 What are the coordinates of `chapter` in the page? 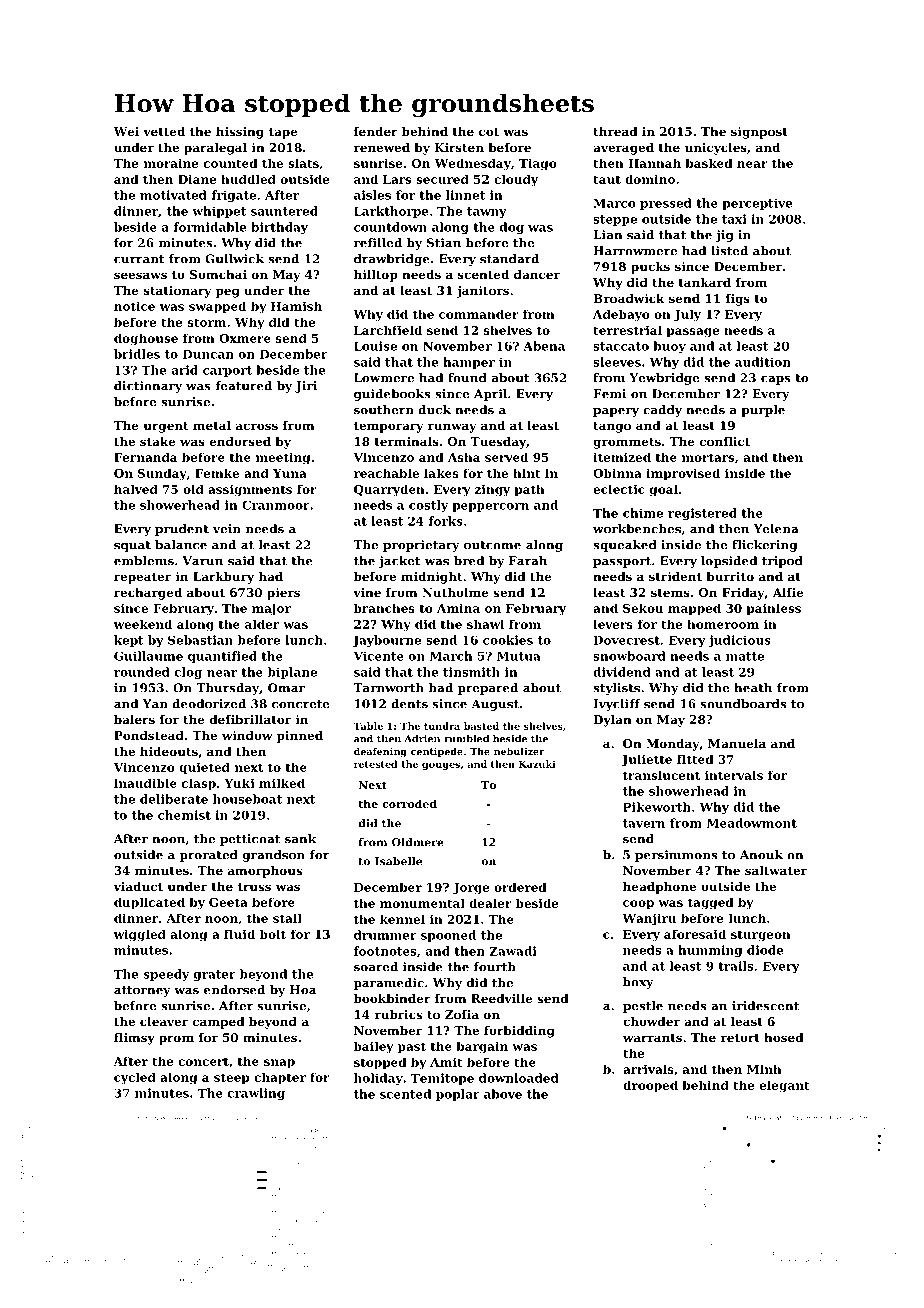 It's located at (280, 1078).
